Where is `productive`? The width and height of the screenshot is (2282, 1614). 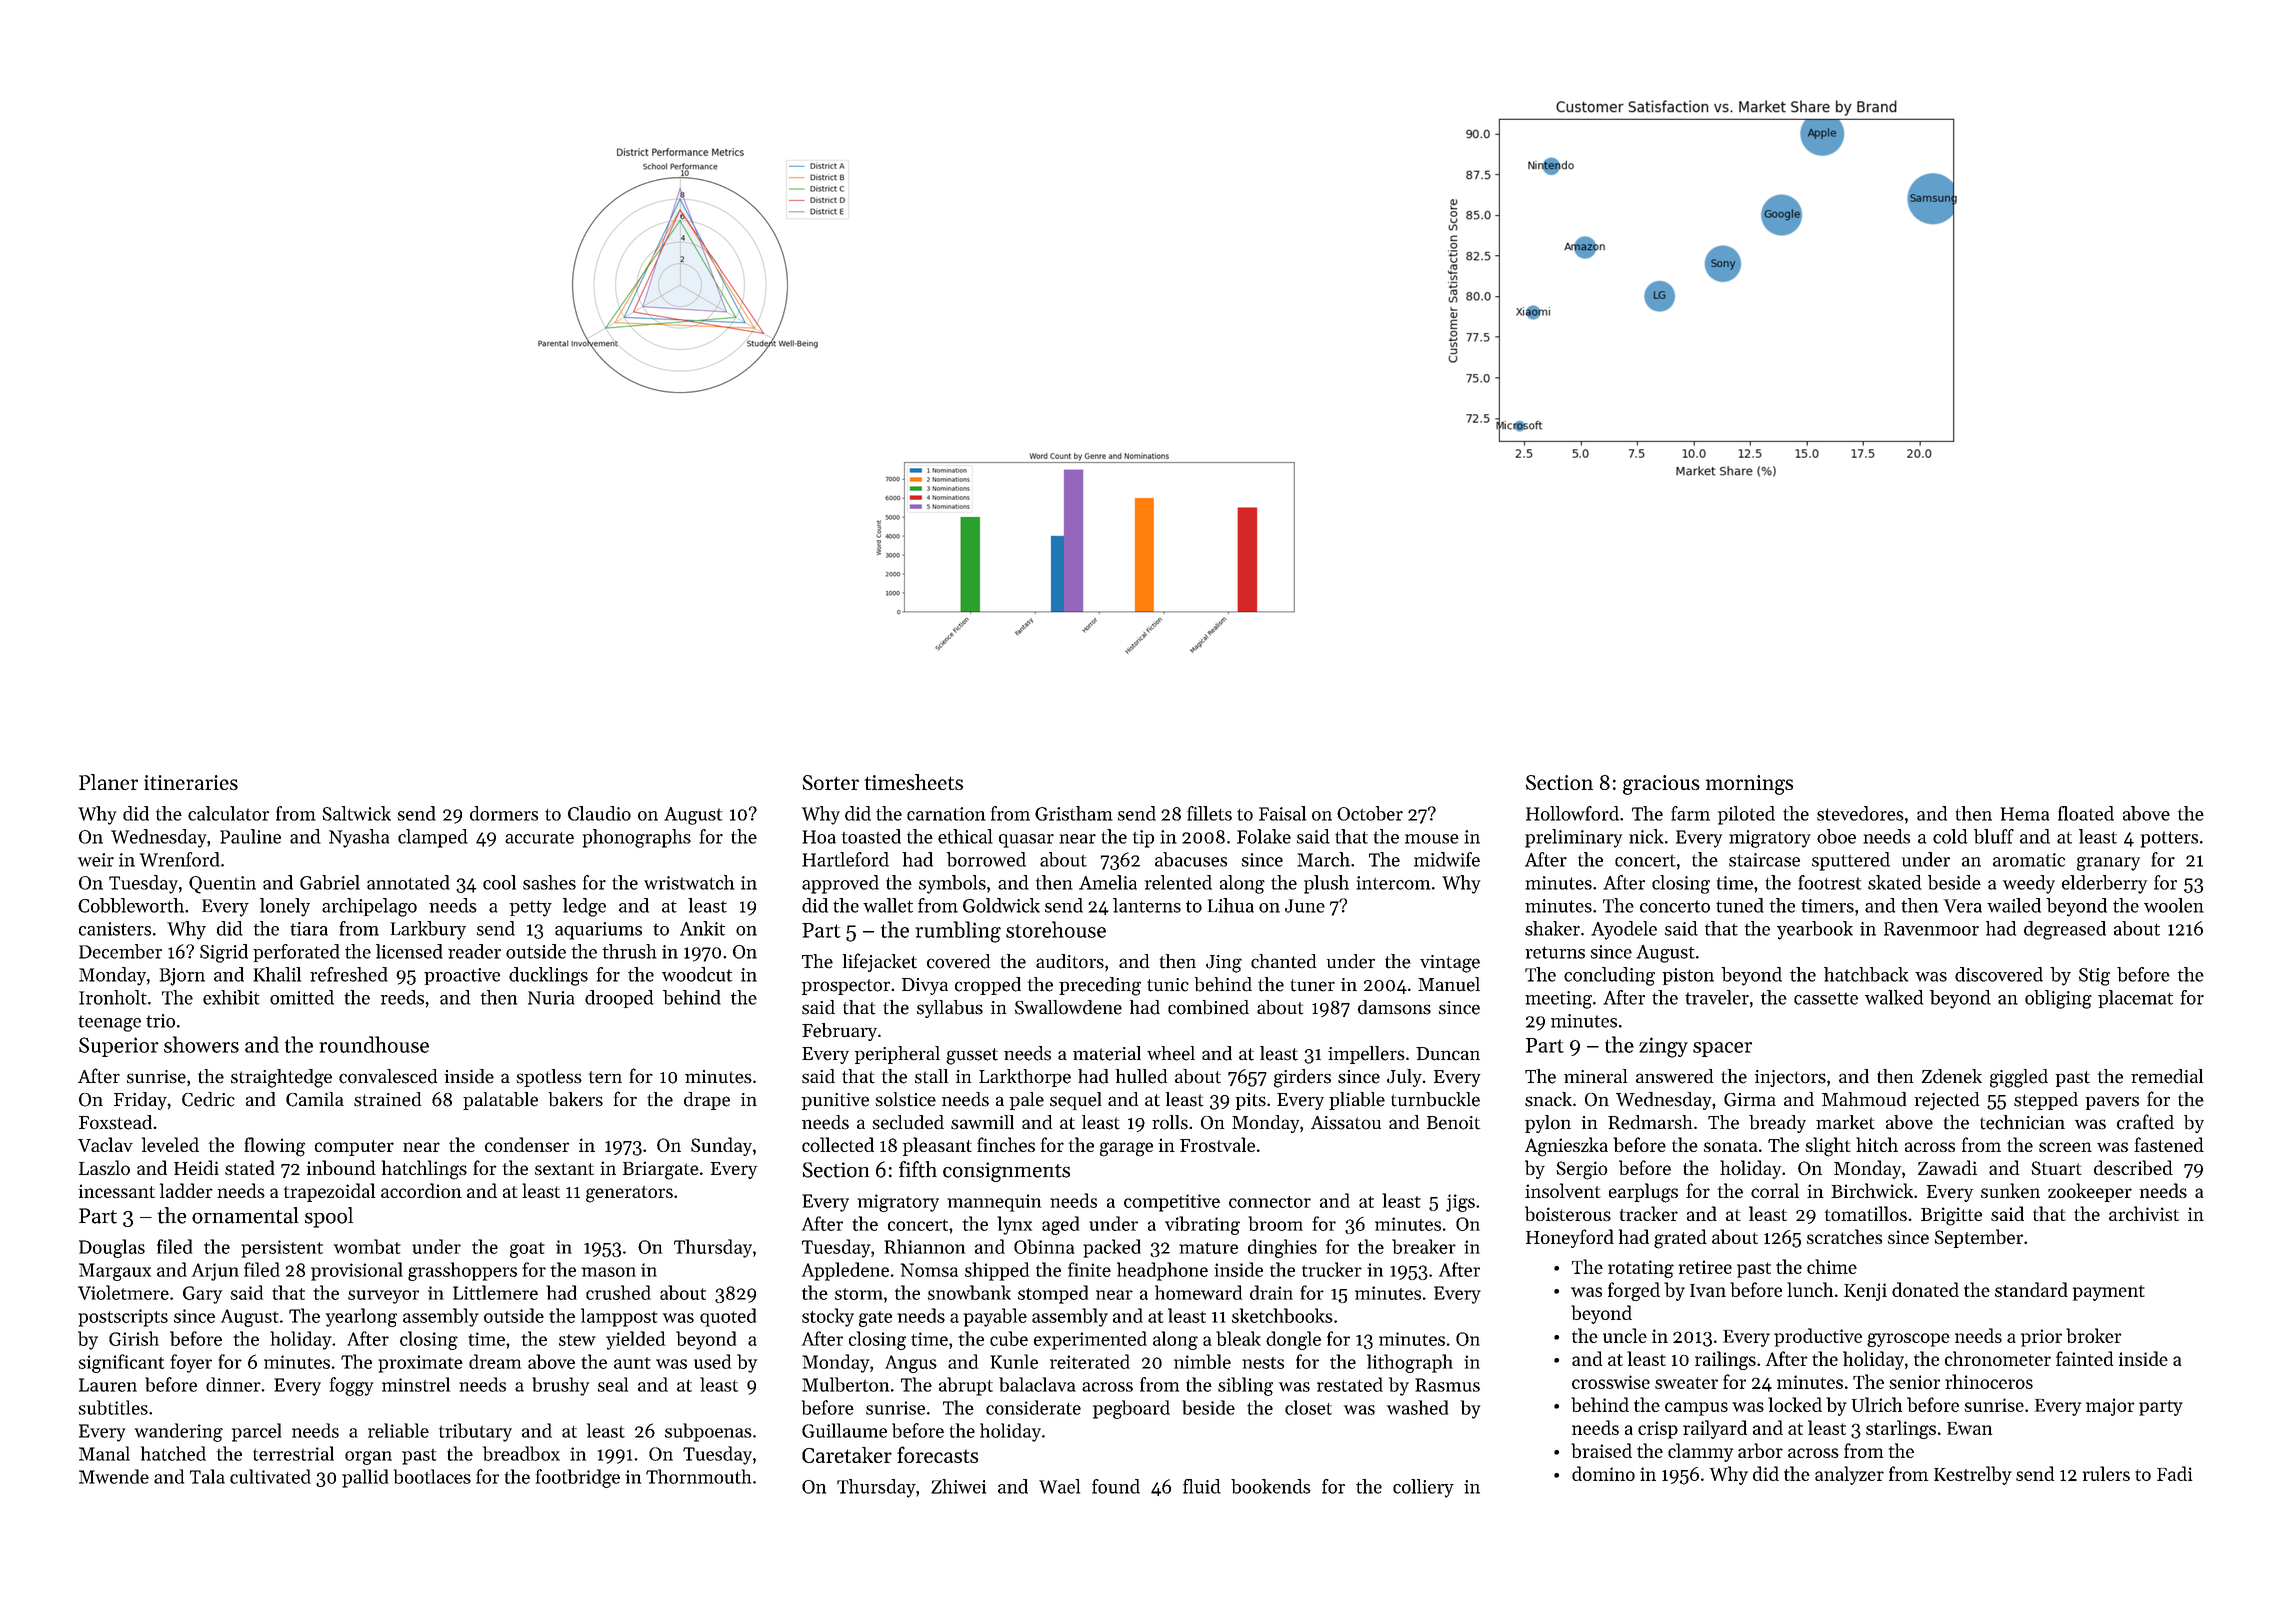 productive is located at coordinates (1818, 1337).
